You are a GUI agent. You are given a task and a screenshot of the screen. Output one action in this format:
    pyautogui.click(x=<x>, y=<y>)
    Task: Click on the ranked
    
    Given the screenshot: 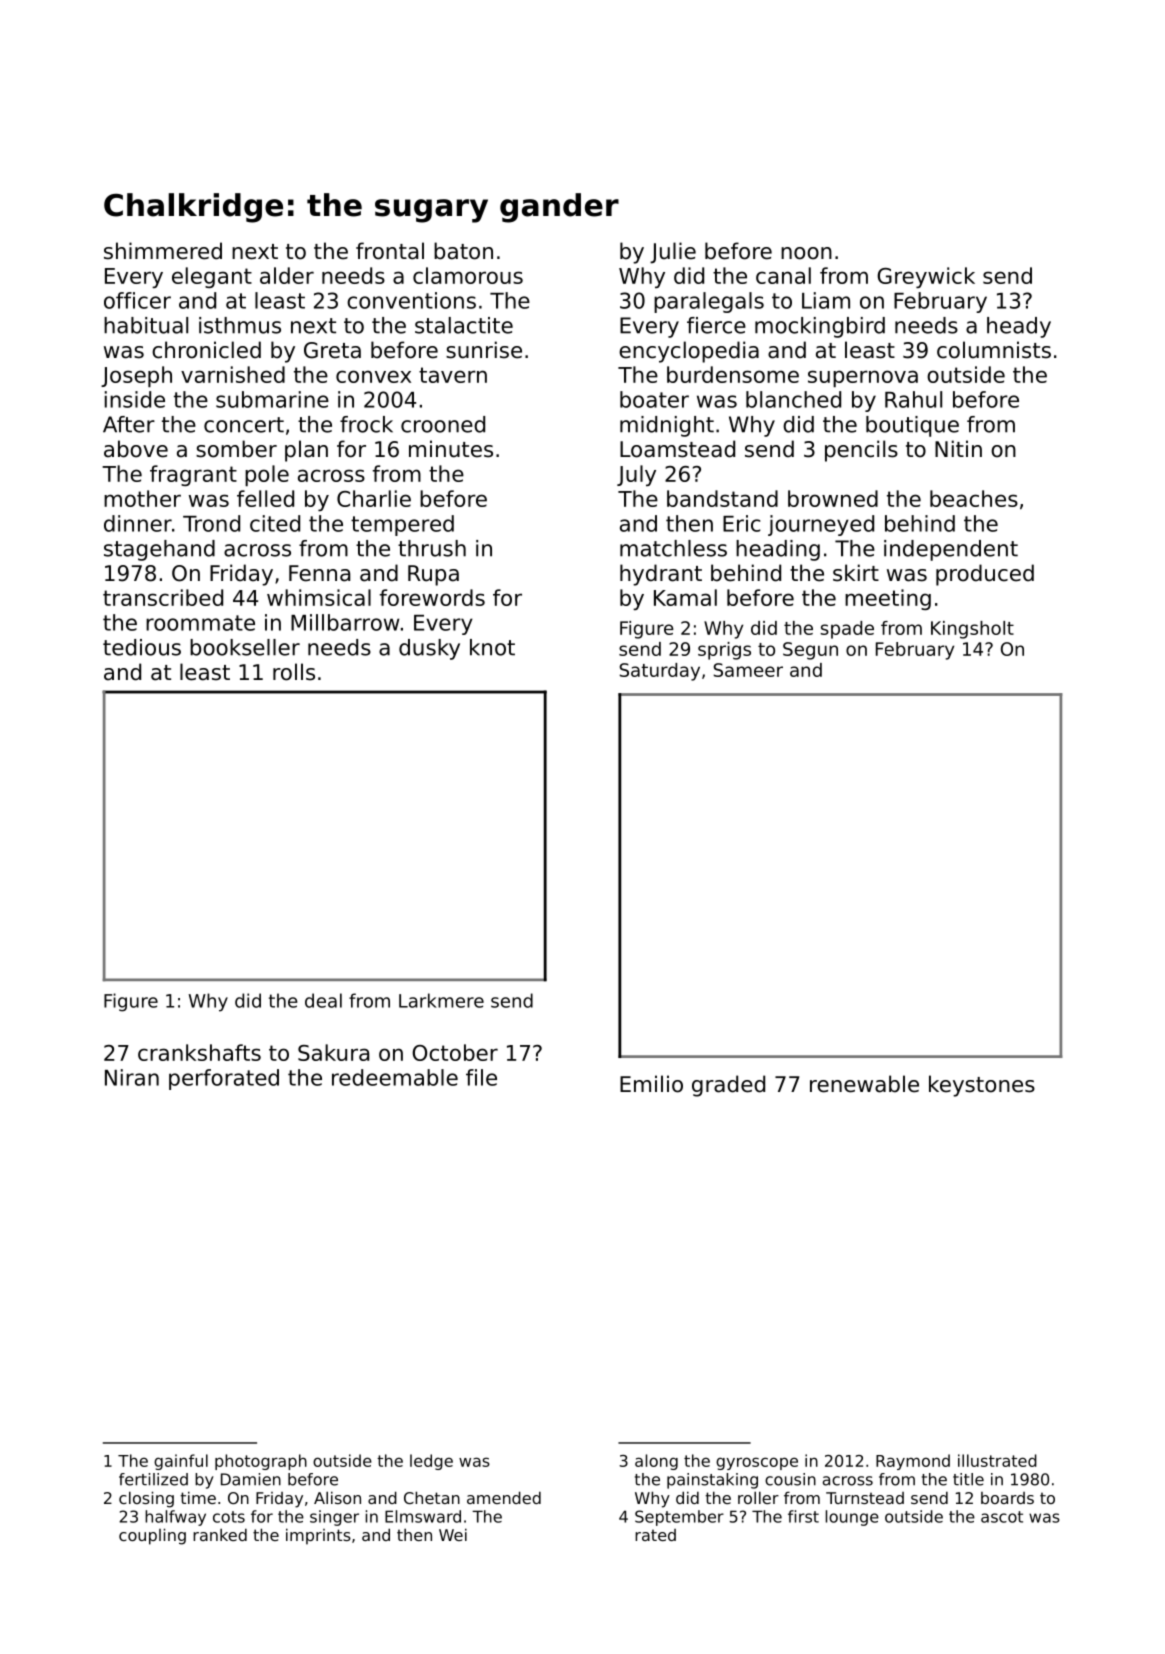 What is the action you would take?
    pyautogui.click(x=220, y=1535)
